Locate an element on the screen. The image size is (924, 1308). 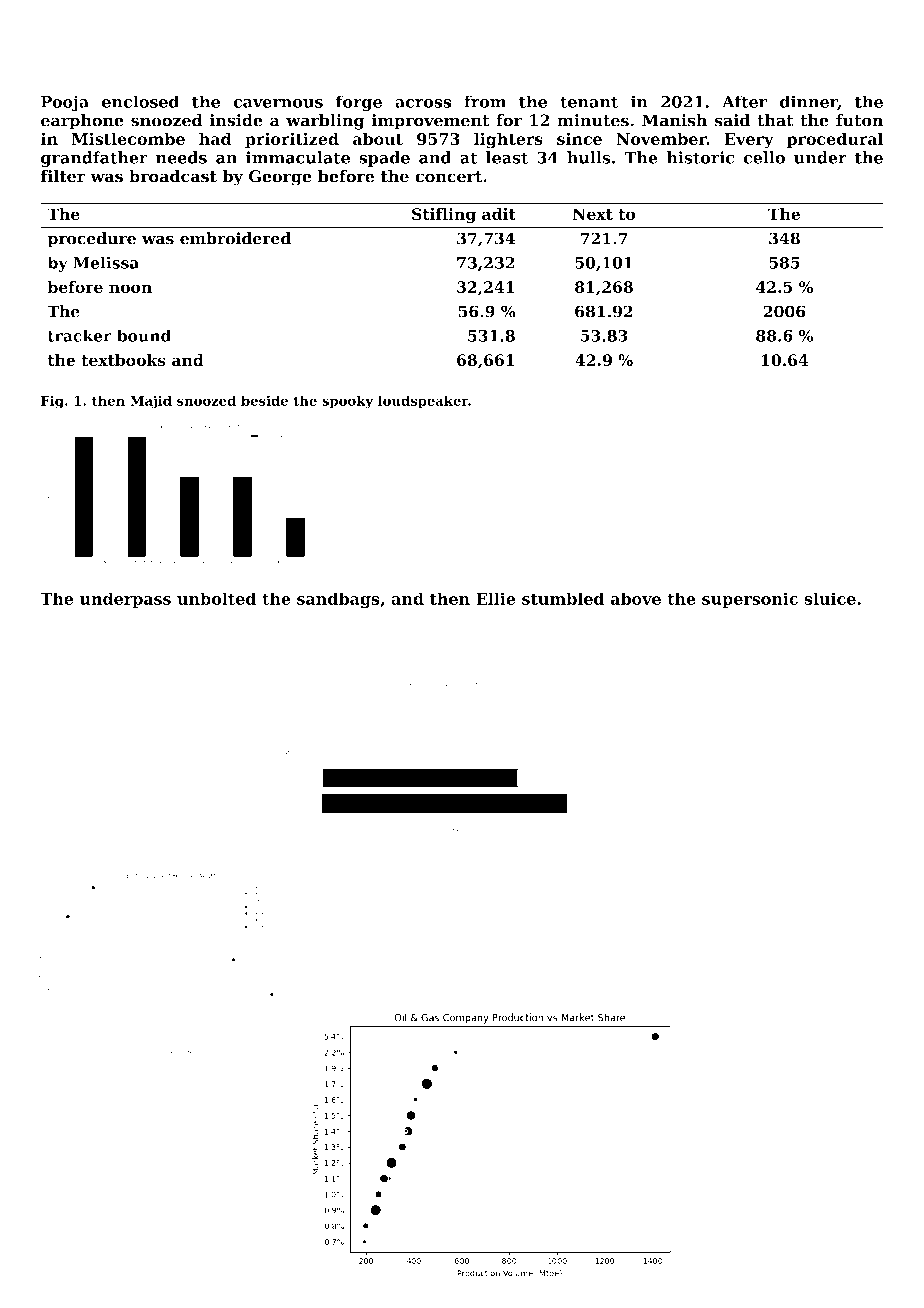
spooky is located at coordinates (347, 402).
